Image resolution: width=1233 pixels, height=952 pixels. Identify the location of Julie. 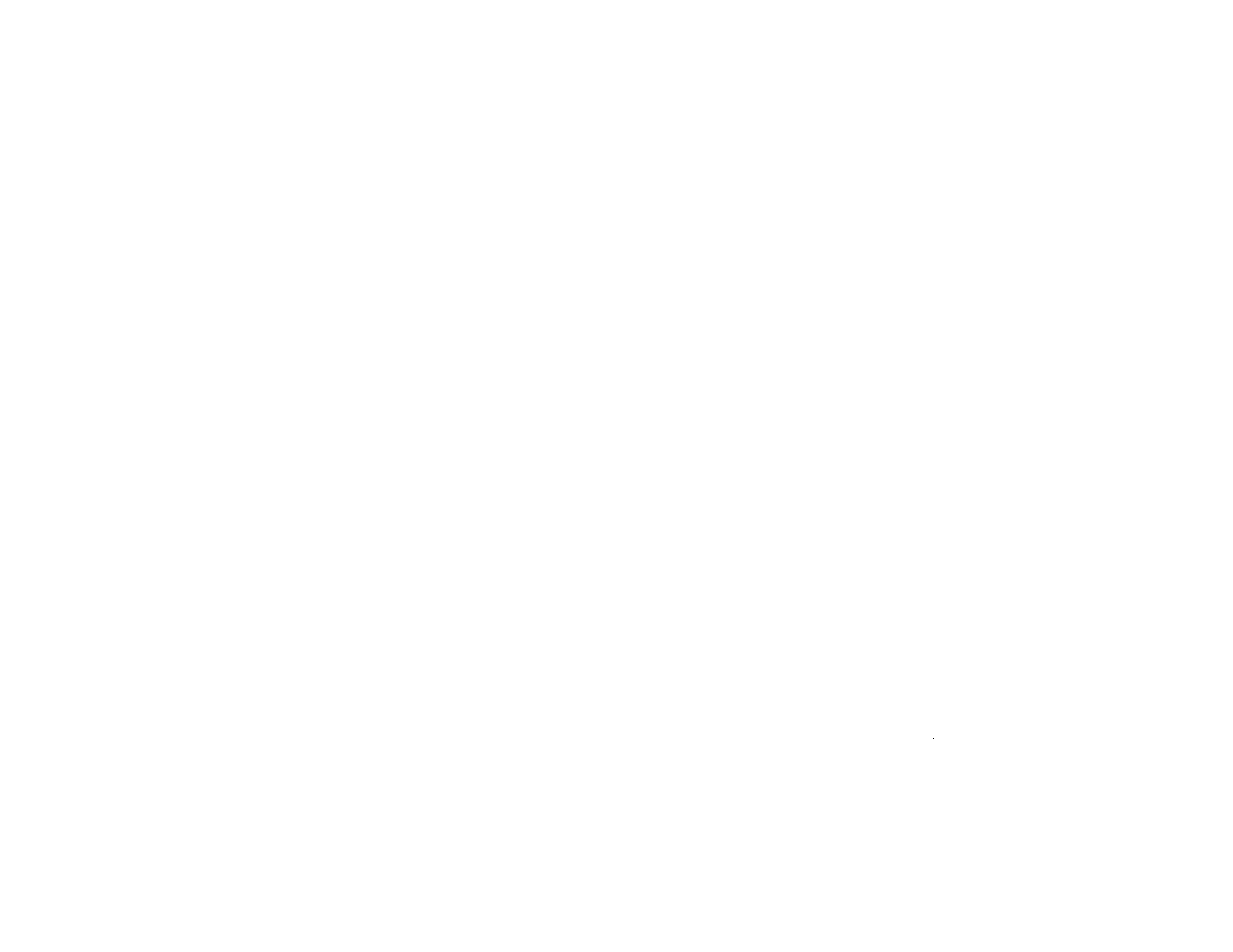
(235, 48).
